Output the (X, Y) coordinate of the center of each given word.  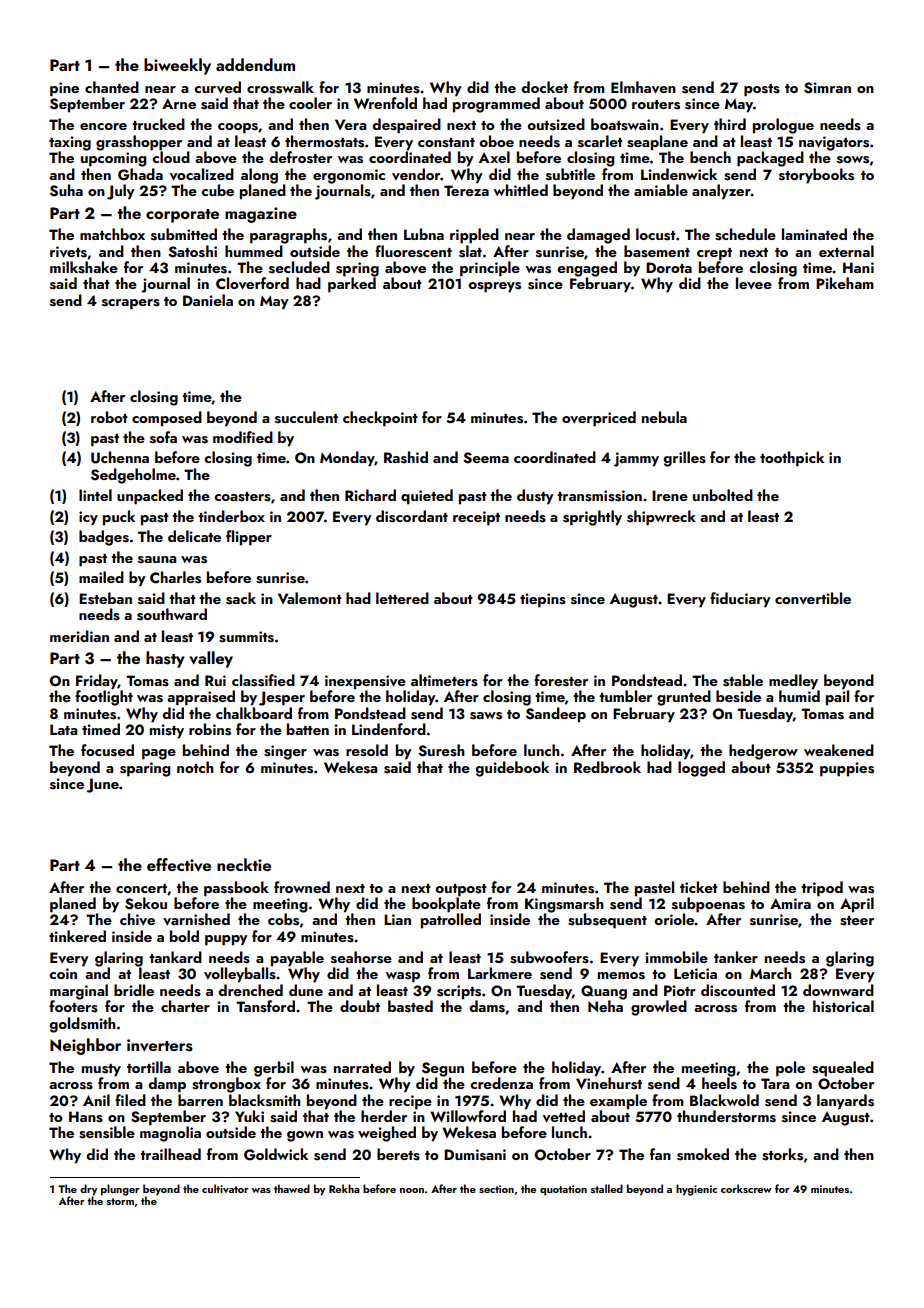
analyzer (721, 192)
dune (306, 990)
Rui (215, 680)
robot (109, 417)
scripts (459, 992)
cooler (310, 103)
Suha (66, 190)
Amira (790, 903)
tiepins (543, 600)
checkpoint (380, 419)
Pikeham (845, 283)
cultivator (225, 1188)
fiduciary (740, 600)
